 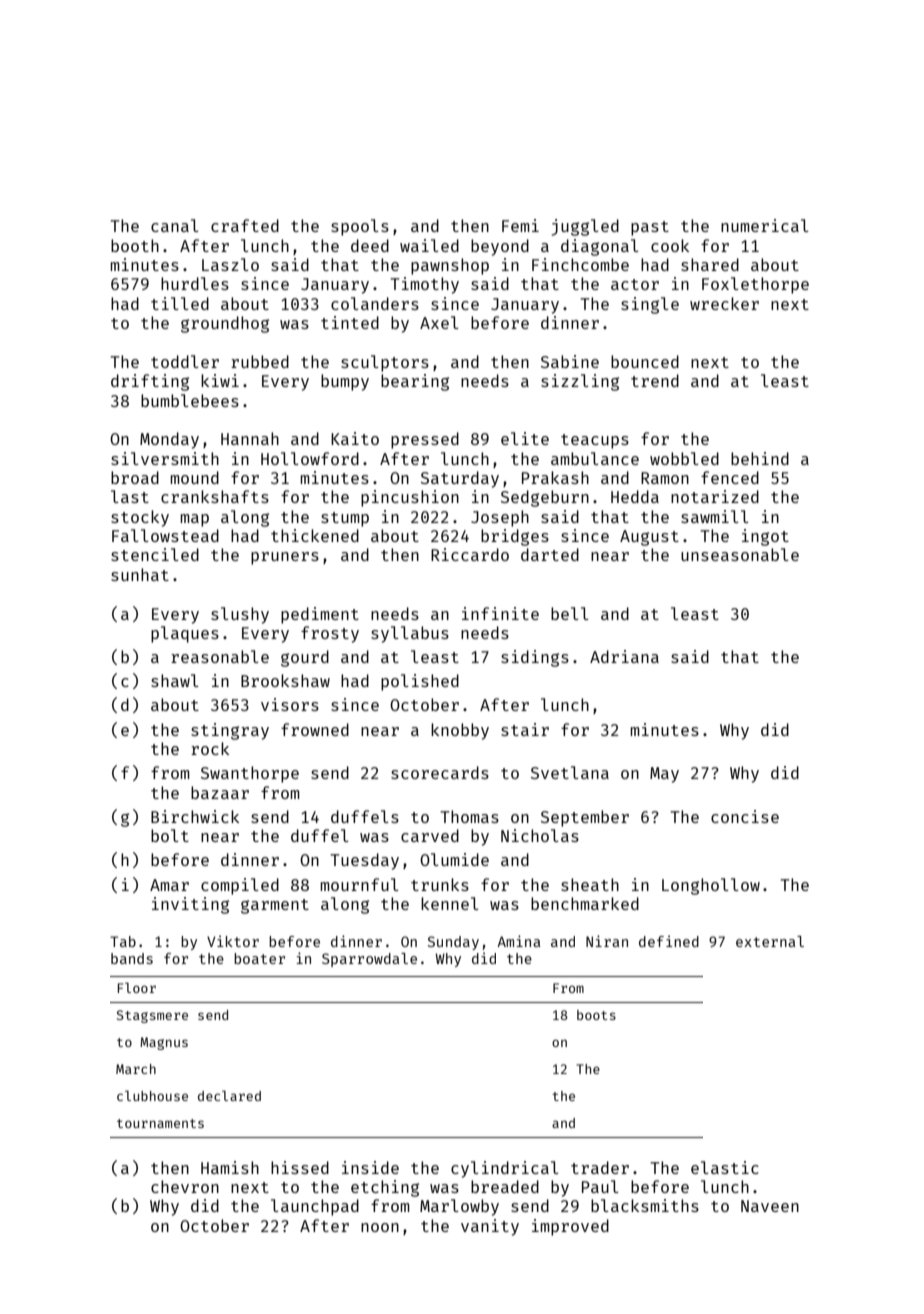 I want to click on slushy, so click(x=240, y=615).
